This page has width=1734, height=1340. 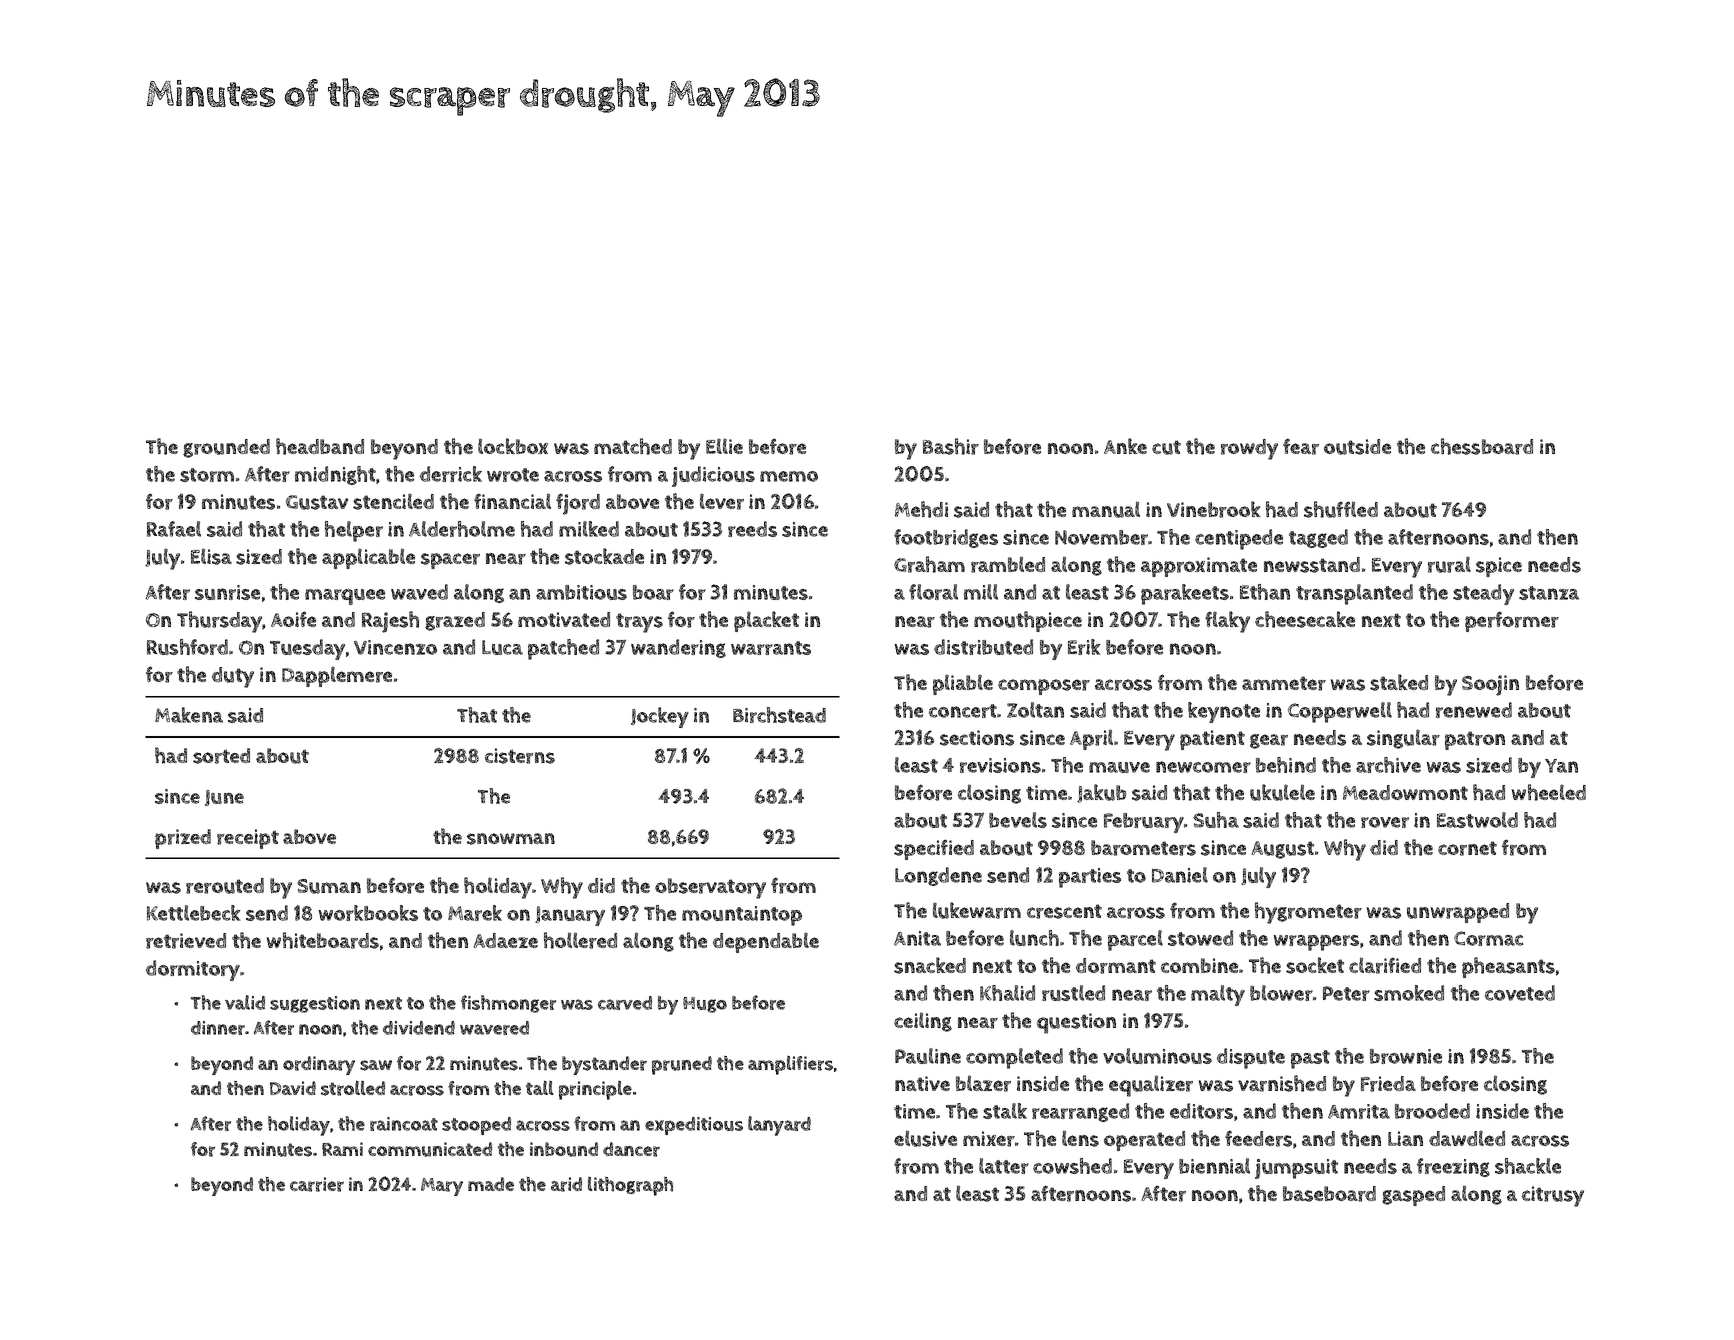 What do you see at coordinates (1251, 1058) in the page?
I see `dispute` at bounding box center [1251, 1058].
